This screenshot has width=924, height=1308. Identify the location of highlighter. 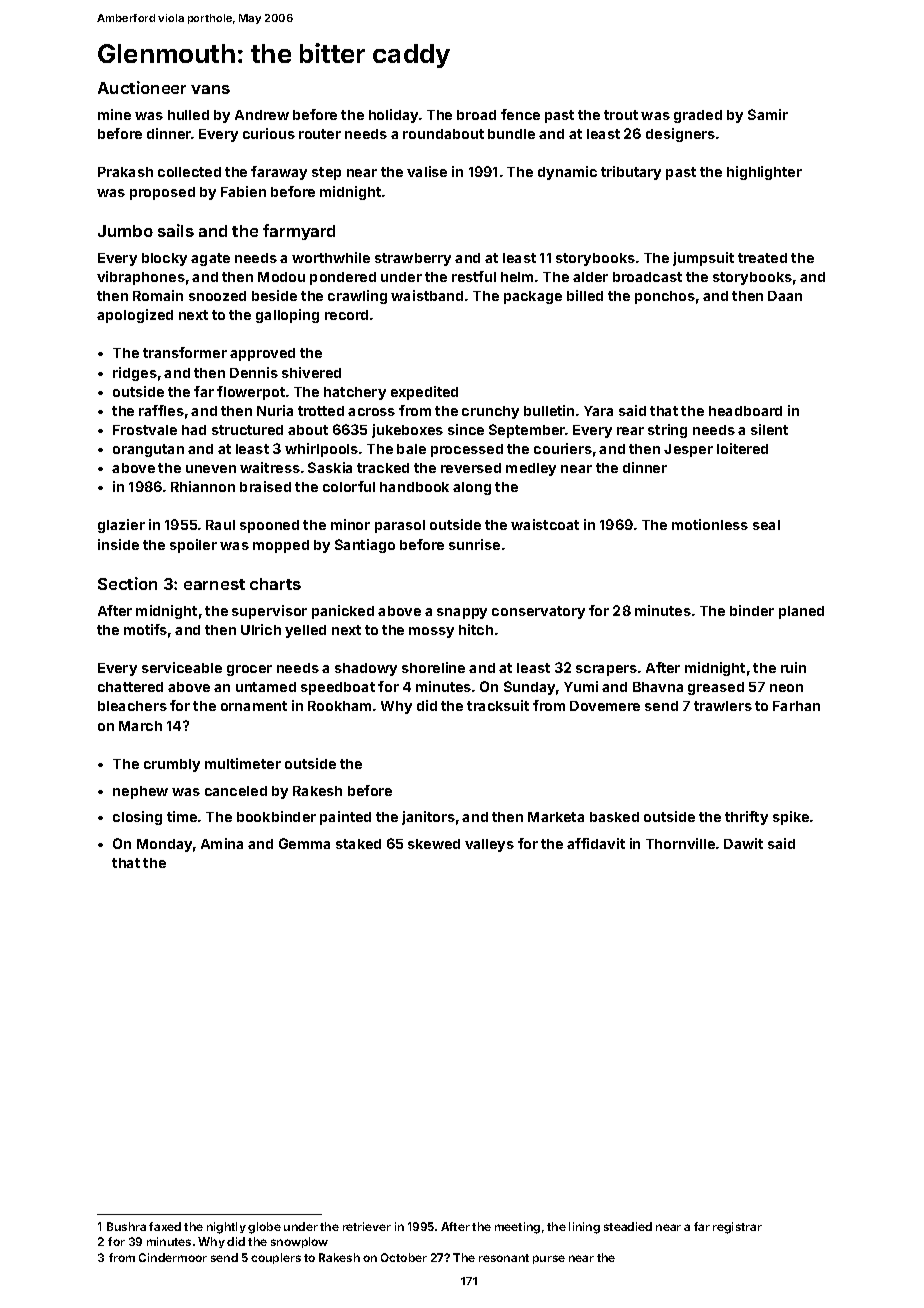
(764, 173).
